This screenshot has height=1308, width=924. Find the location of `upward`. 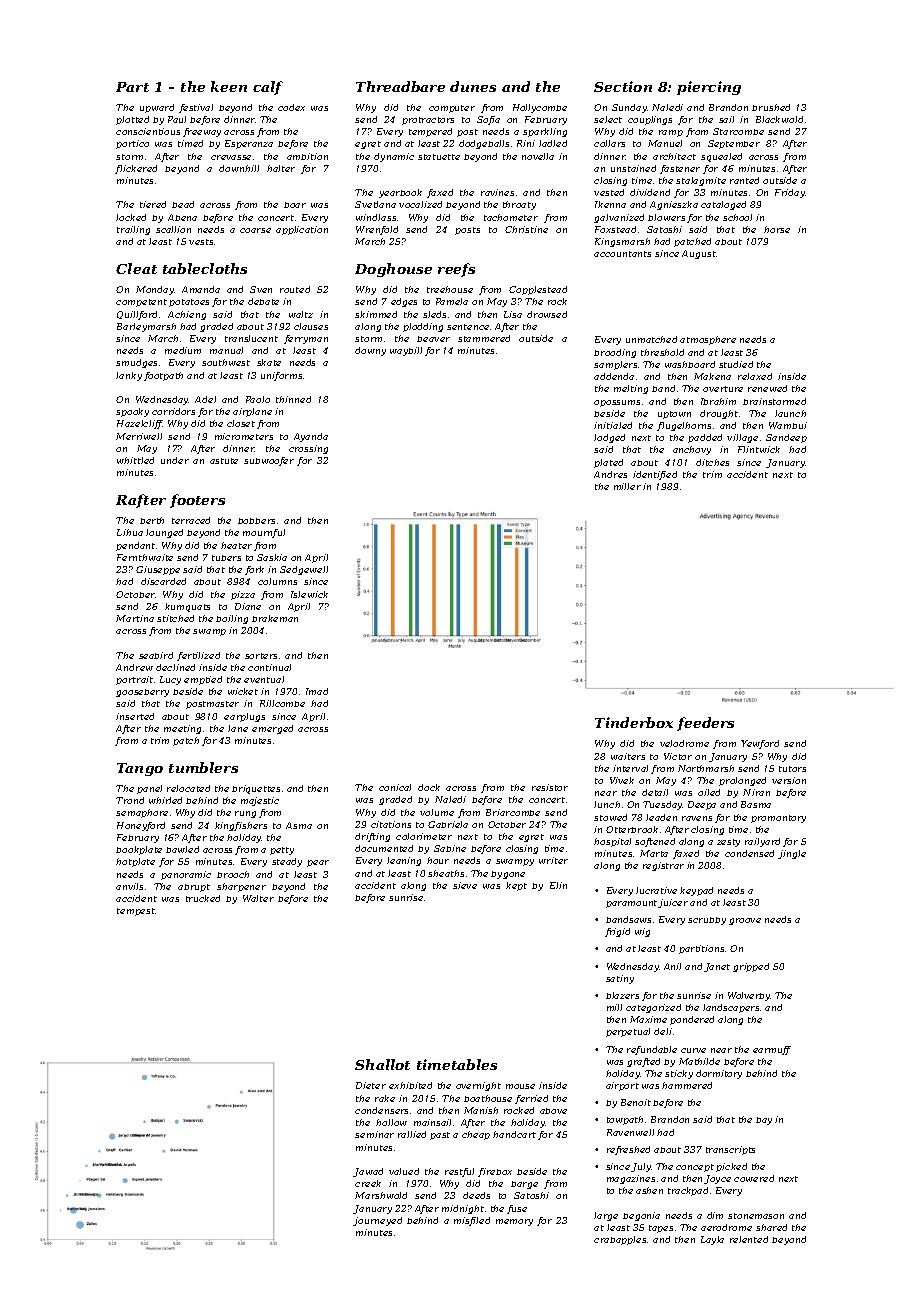

upward is located at coordinates (157, 108).
